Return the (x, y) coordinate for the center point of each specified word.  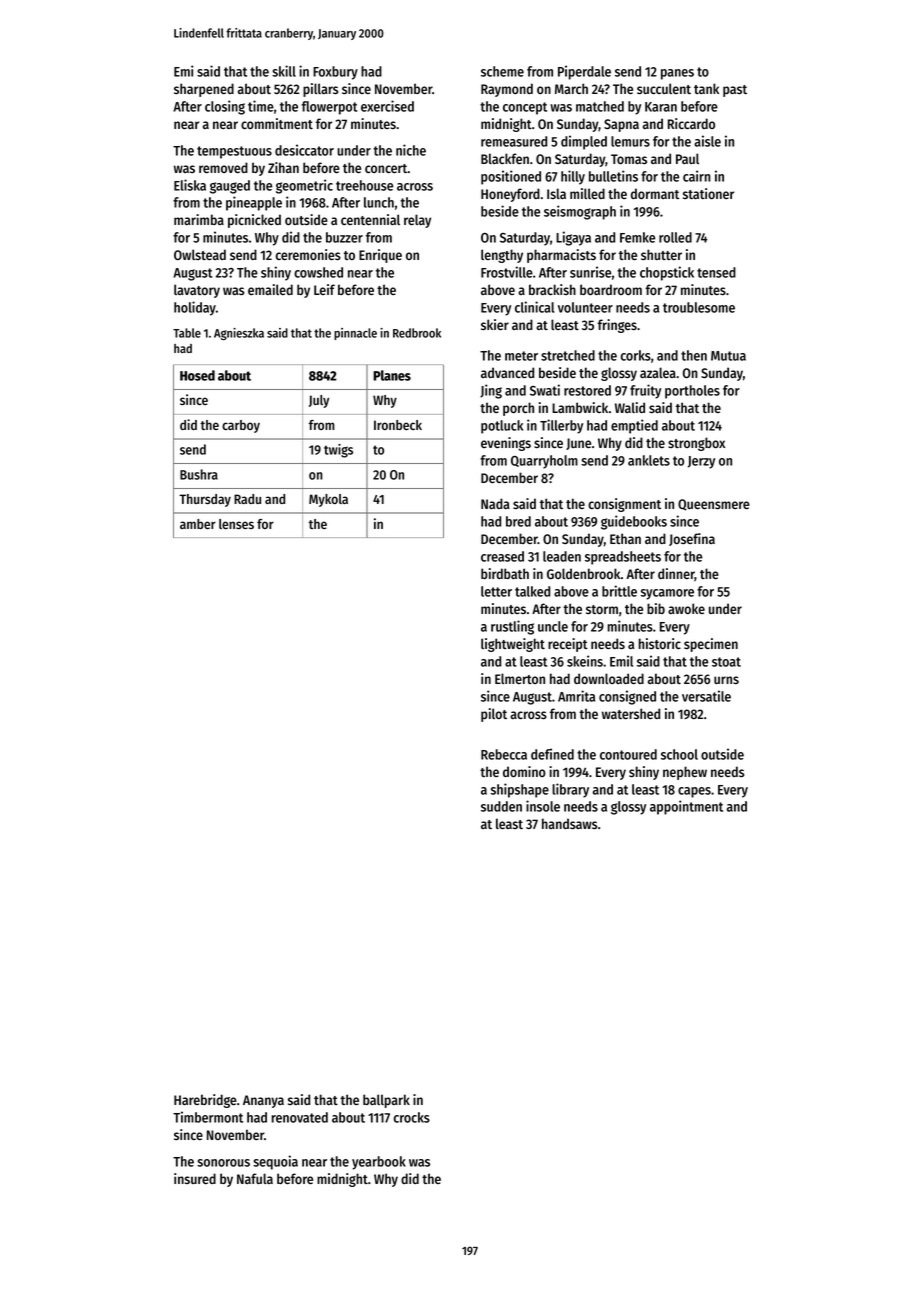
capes (694, 792)
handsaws (569, 823)
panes (677, 74)
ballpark (386, 1101)
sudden (501, 806)
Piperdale (584, 72)
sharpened (204, 90)
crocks (412, 1117)
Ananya (263, 1101)
